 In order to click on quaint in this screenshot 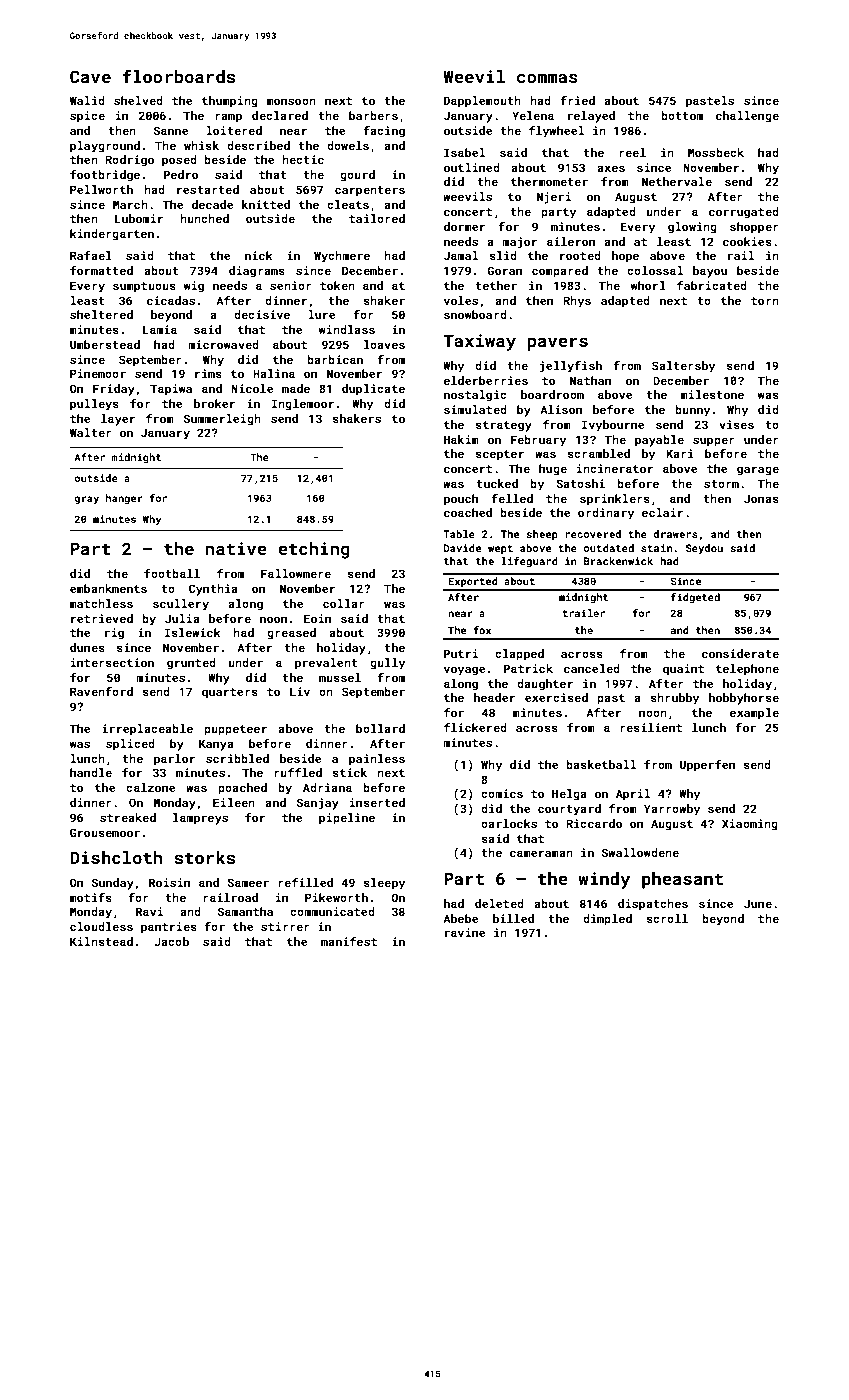, I will do `click(683, 670)`.
